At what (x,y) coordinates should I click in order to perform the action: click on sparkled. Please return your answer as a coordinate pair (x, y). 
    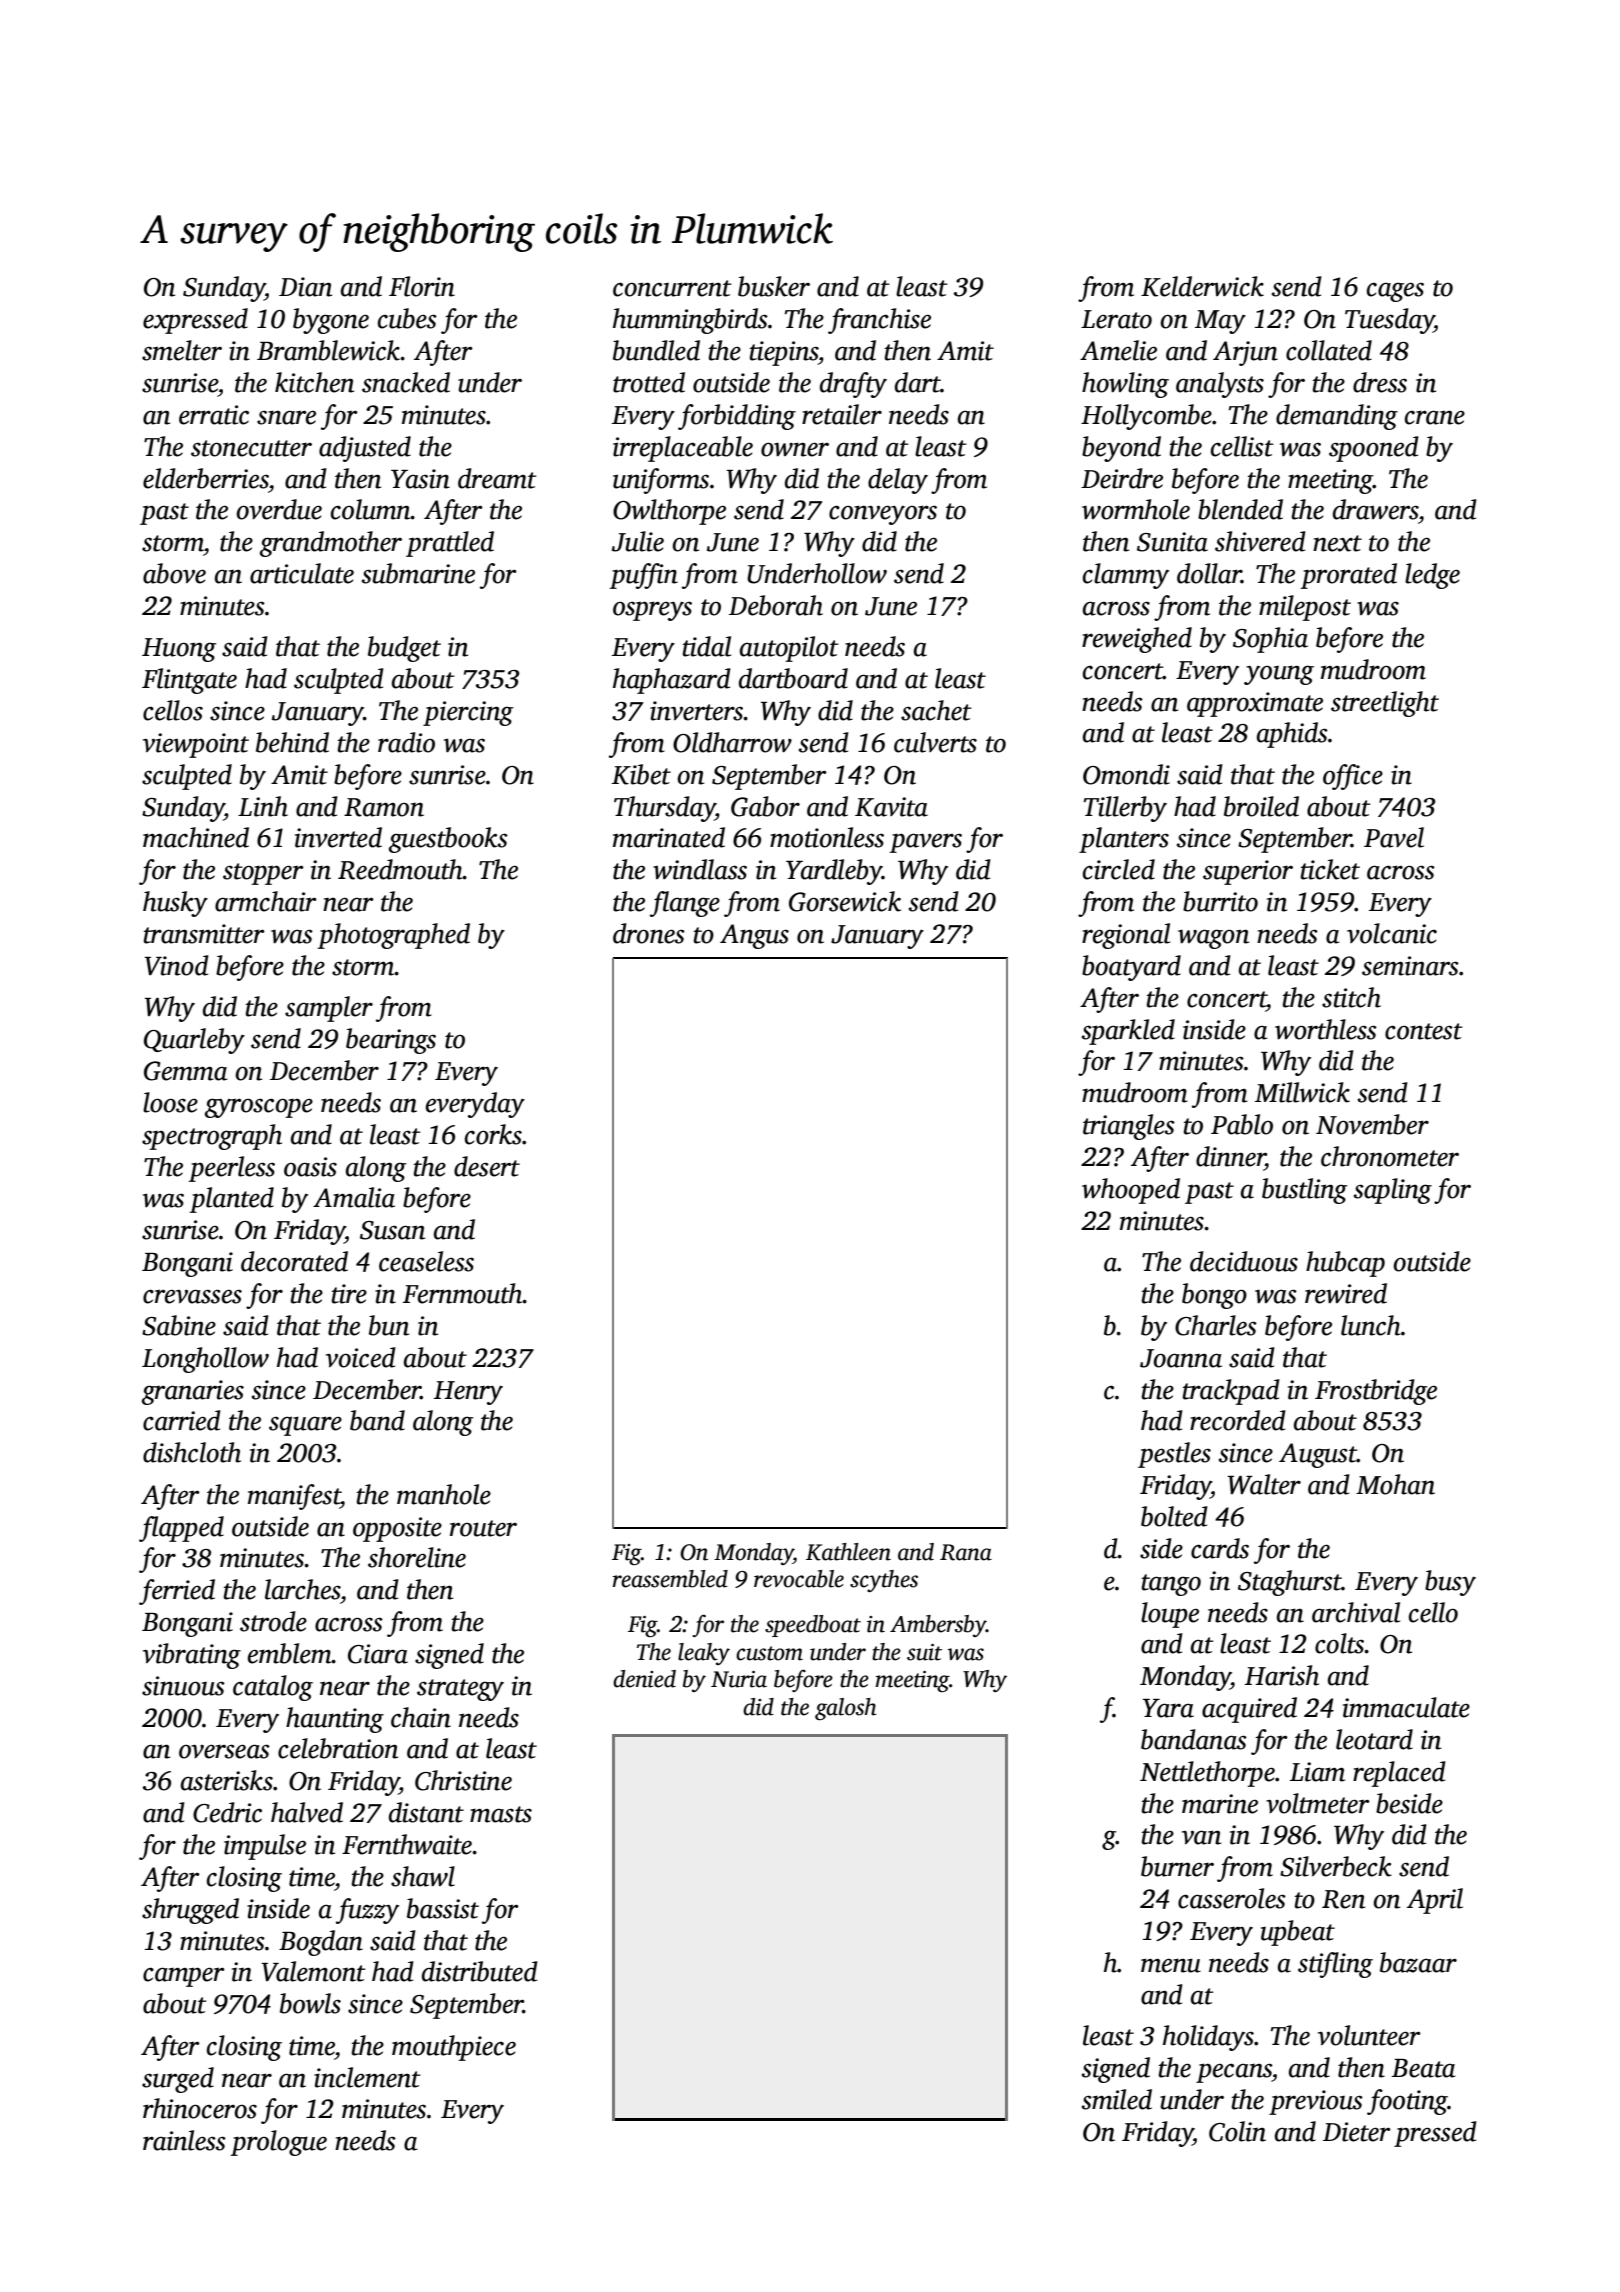
    Looking at the image, I should click on (1128, 1032).
